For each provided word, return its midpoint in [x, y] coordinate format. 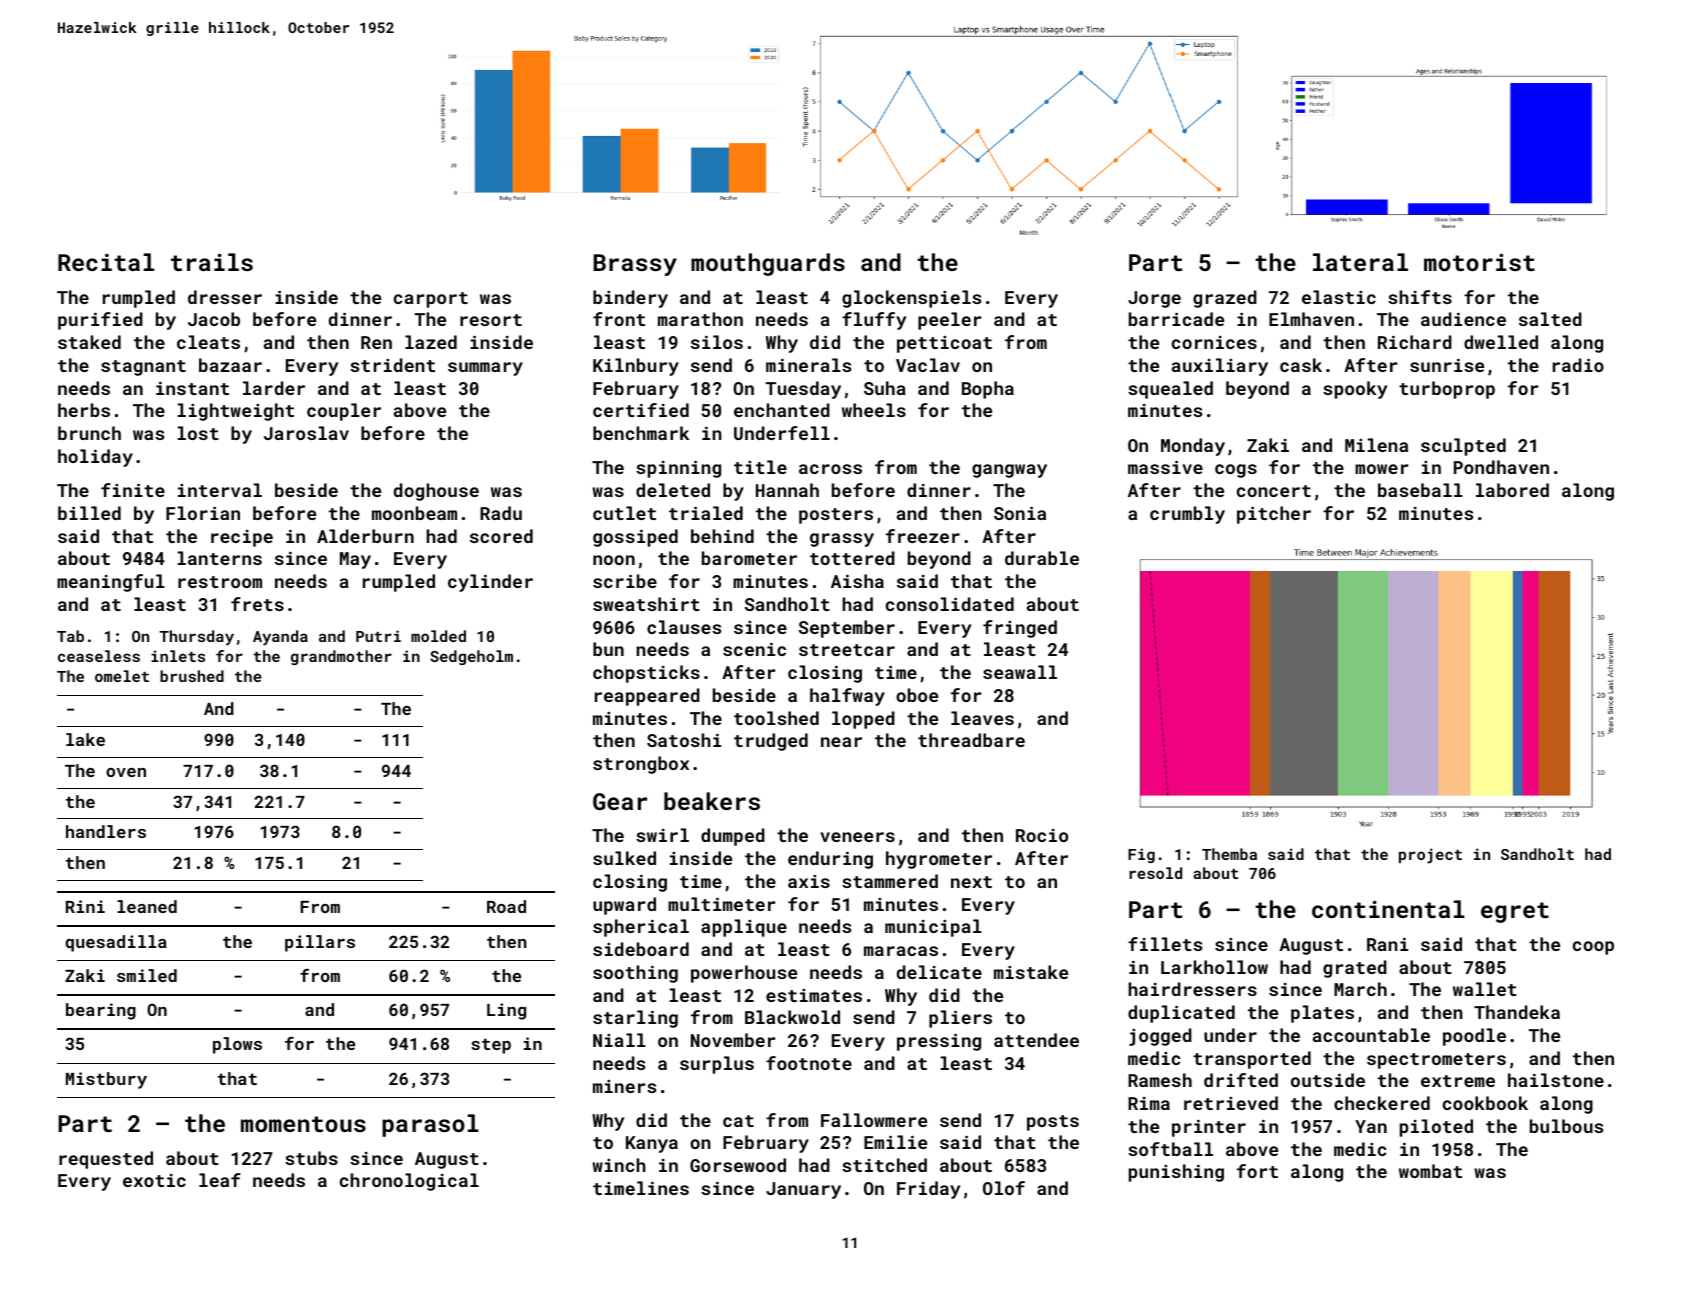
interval [220, 490]
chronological [409, 1182]
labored [1512, 490]
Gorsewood [738, 1165]
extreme [1458, 1081]
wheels [874, 410]
